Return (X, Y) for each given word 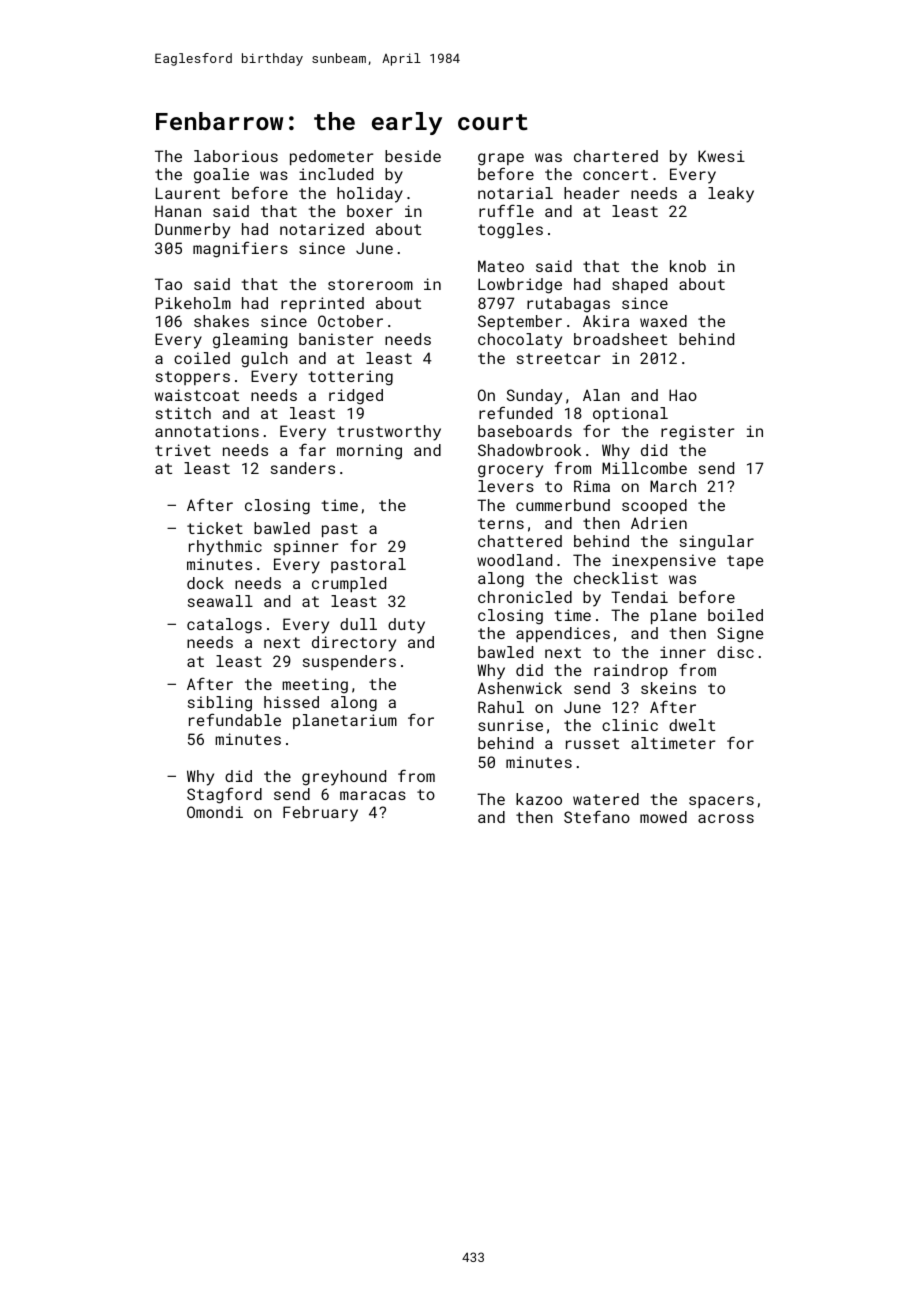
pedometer (331, 157)
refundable (235, 719)
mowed (663, 817)
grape (501, 159)
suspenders (349, 662)
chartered (616, 156)
